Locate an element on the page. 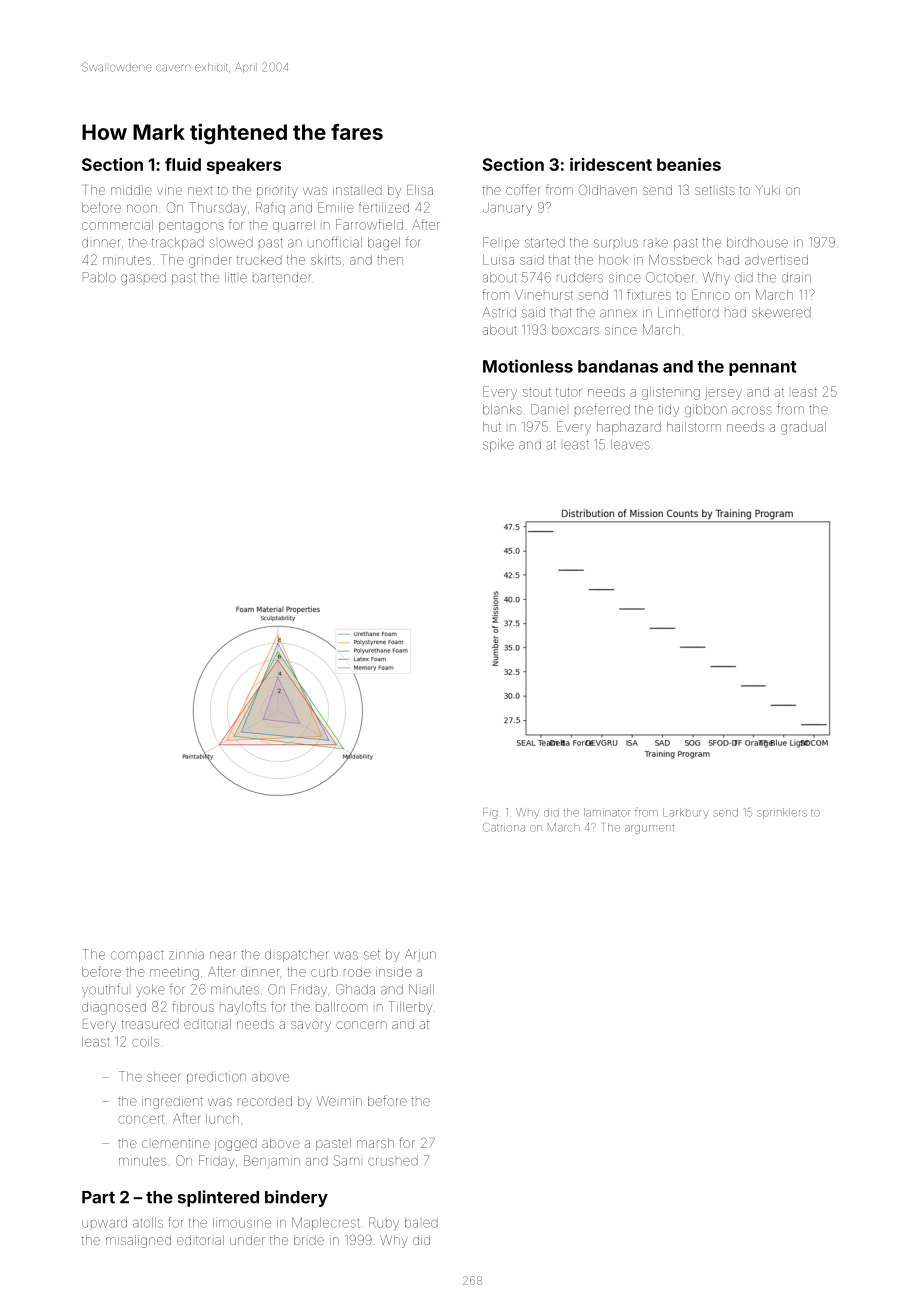 This document has height=1308, width=924. hut is located at coordinates (492, 427).
